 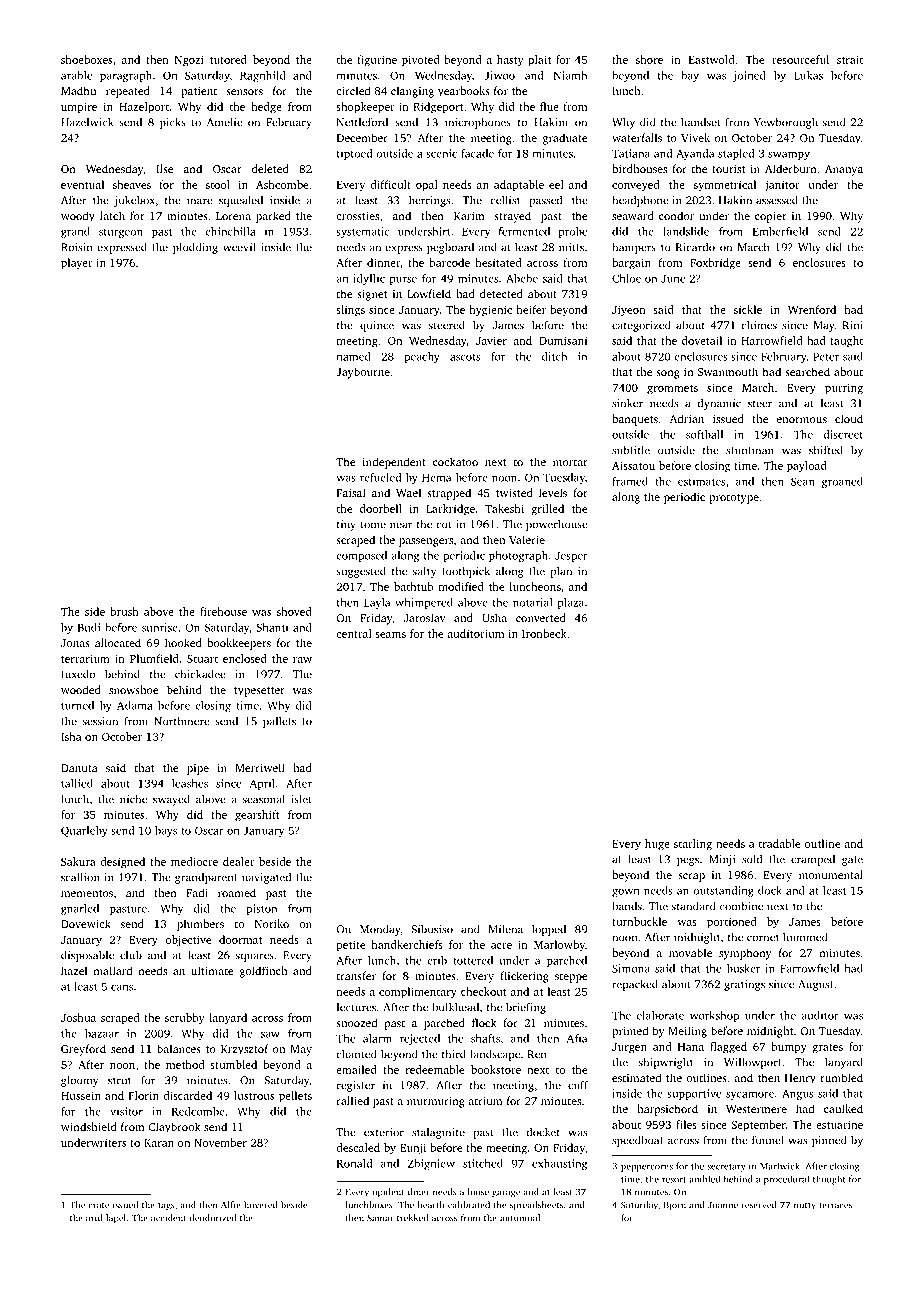 I want to click on symmetrical, so click(x=725, y=186).
